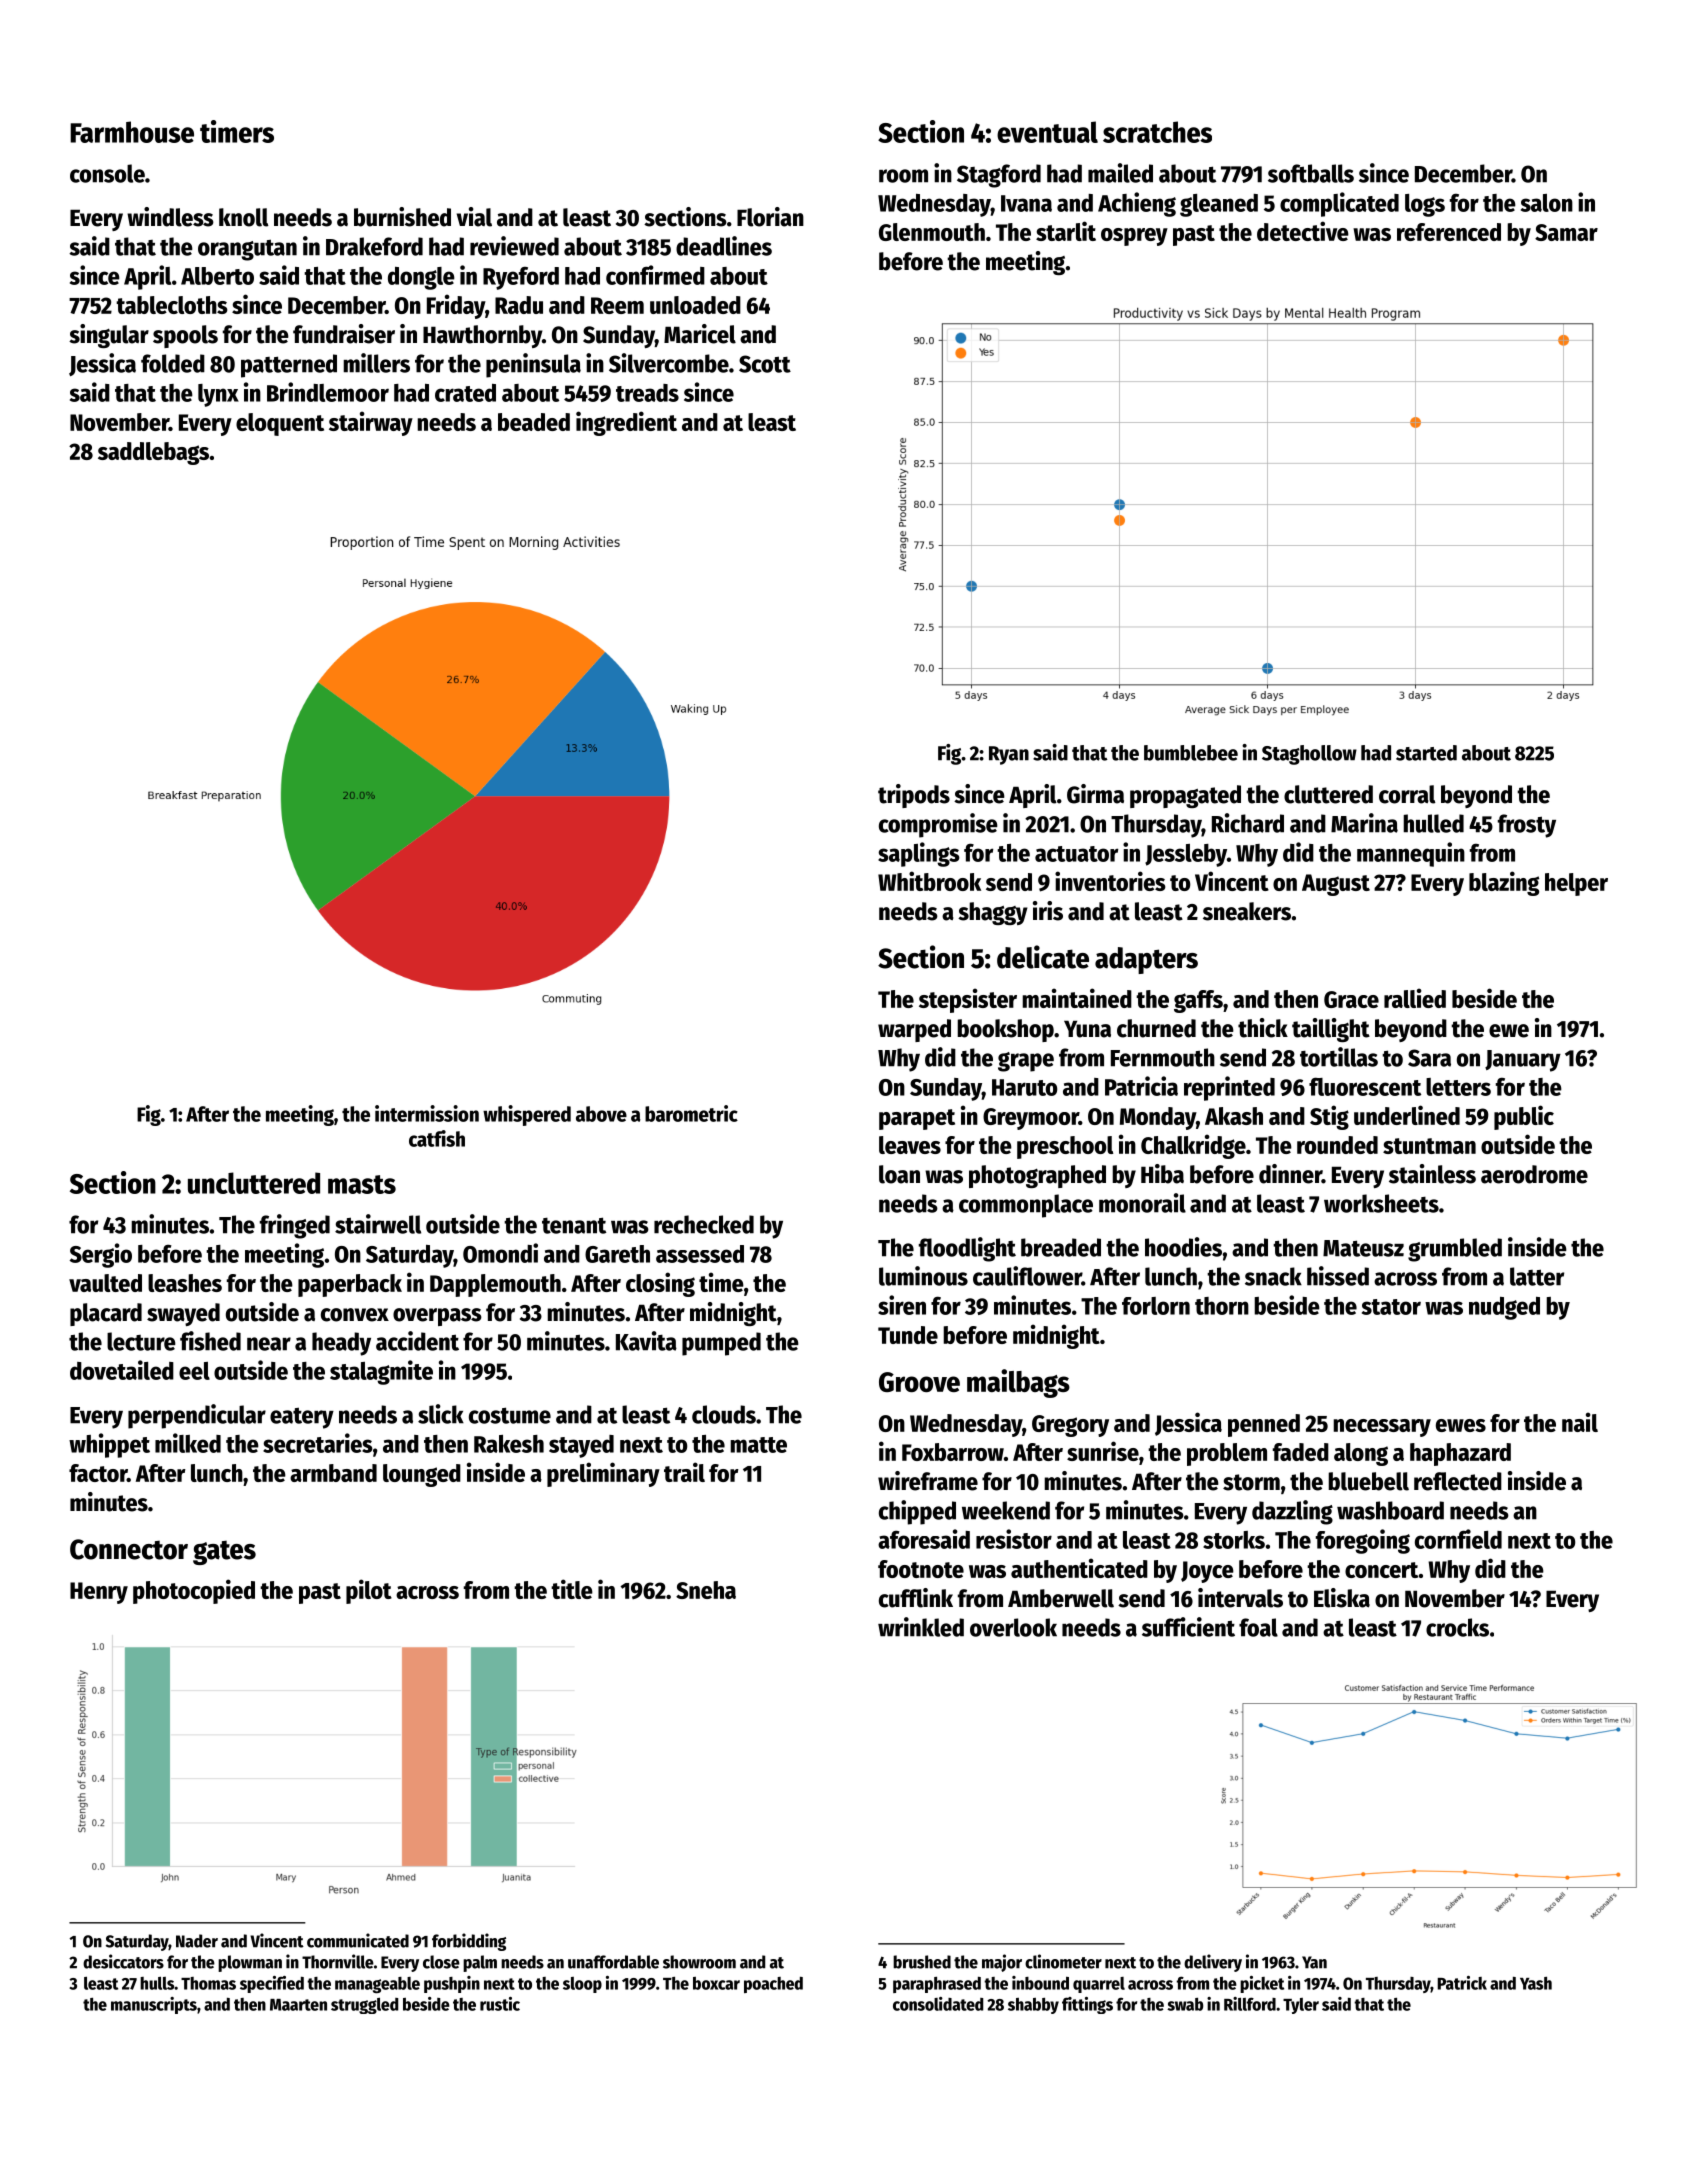 The height and width of the screenshot is (2178, 1683). I want to click on Samar, so click(1566, 232).
